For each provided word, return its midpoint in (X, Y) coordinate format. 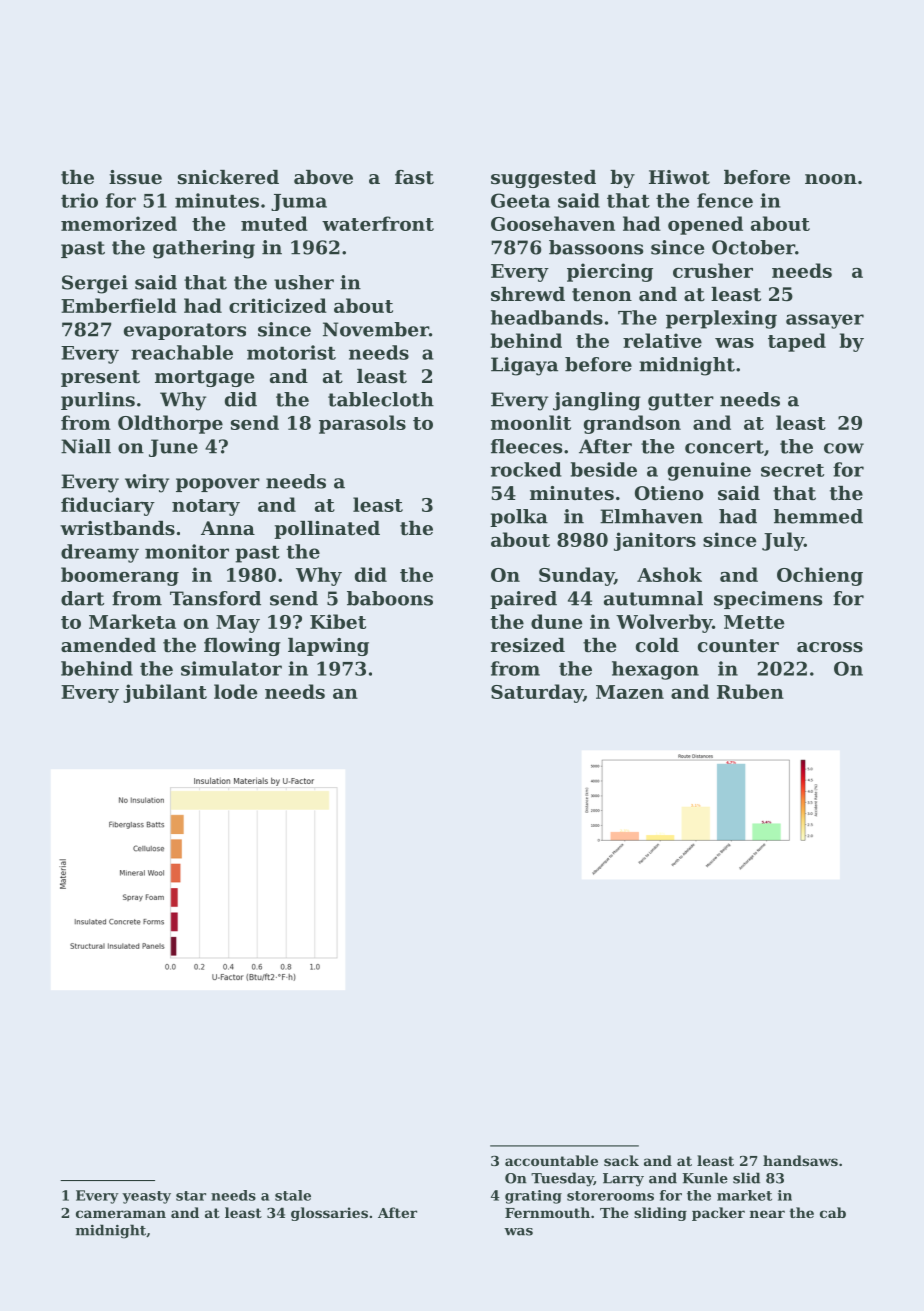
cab (833, 1212)
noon (831, 179)
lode (235, 691)
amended (108, 645)
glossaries (329, 1214)
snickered (228, 177)
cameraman (121, 1214)
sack (621, 1160)
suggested (543, 179)
